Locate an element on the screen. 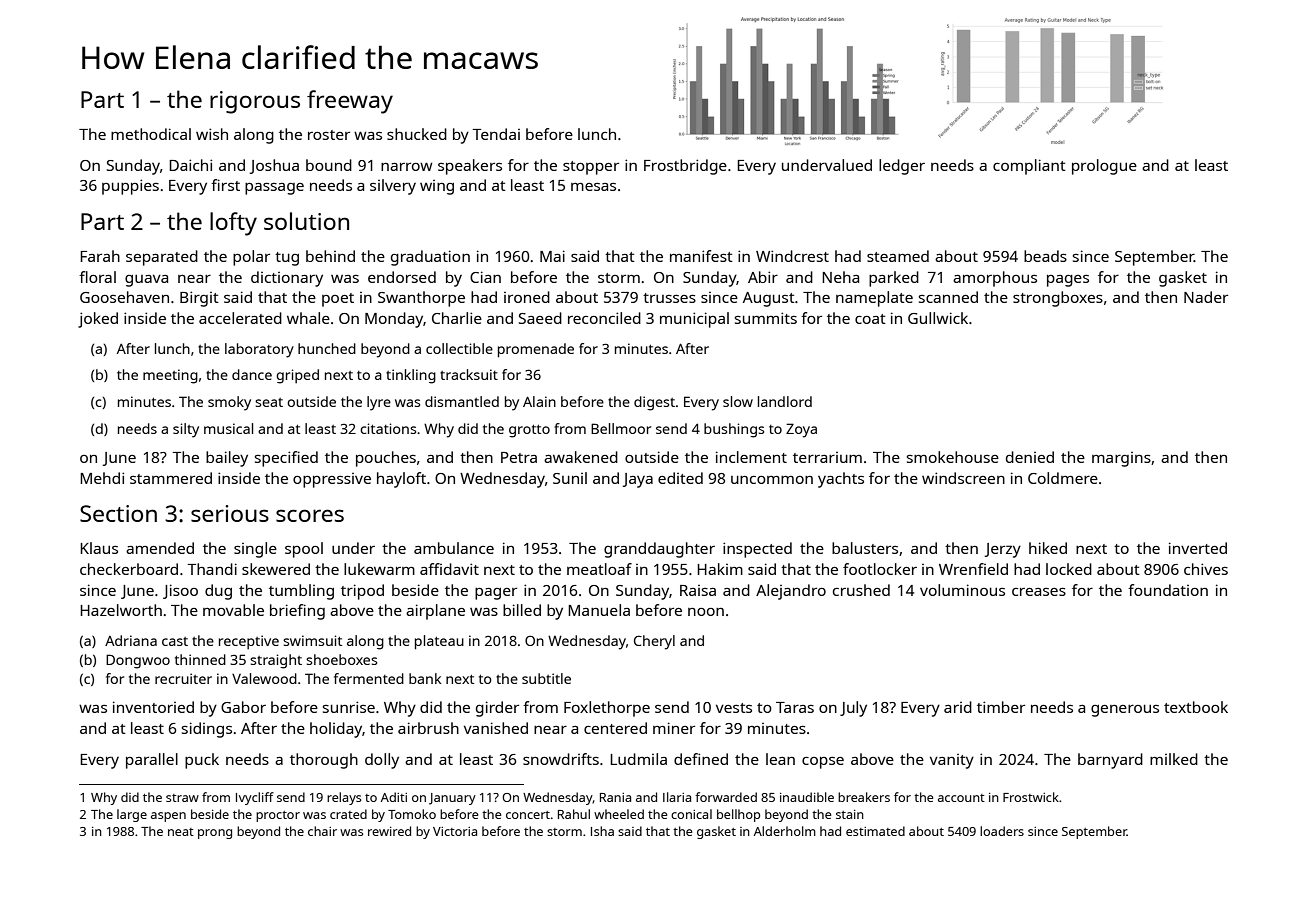 Image resolution: width=1308 pixels, height=924 pixels. inspected is located at coordinates (757, 550).
